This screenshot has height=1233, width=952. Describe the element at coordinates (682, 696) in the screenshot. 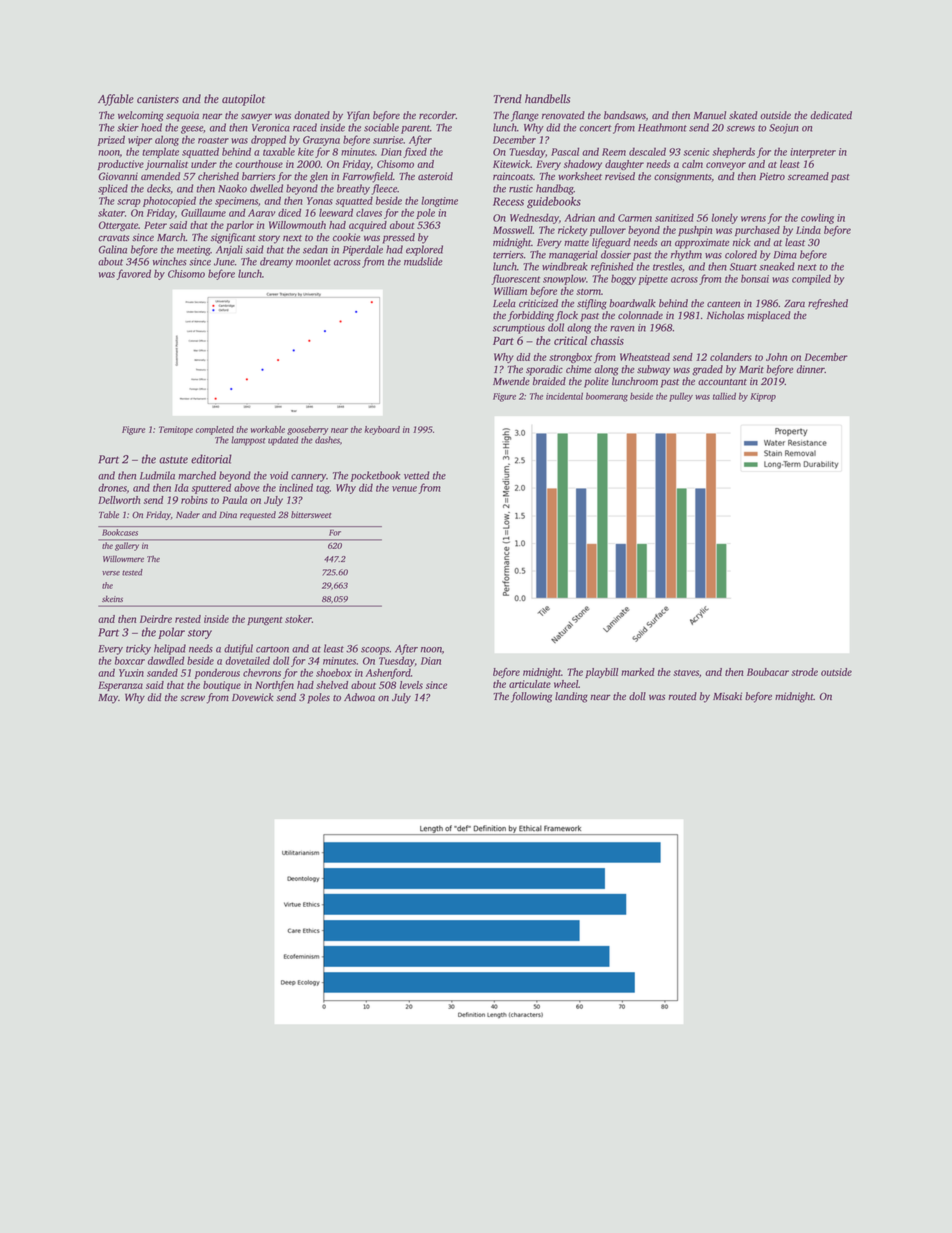

I see `routed` at that location.
